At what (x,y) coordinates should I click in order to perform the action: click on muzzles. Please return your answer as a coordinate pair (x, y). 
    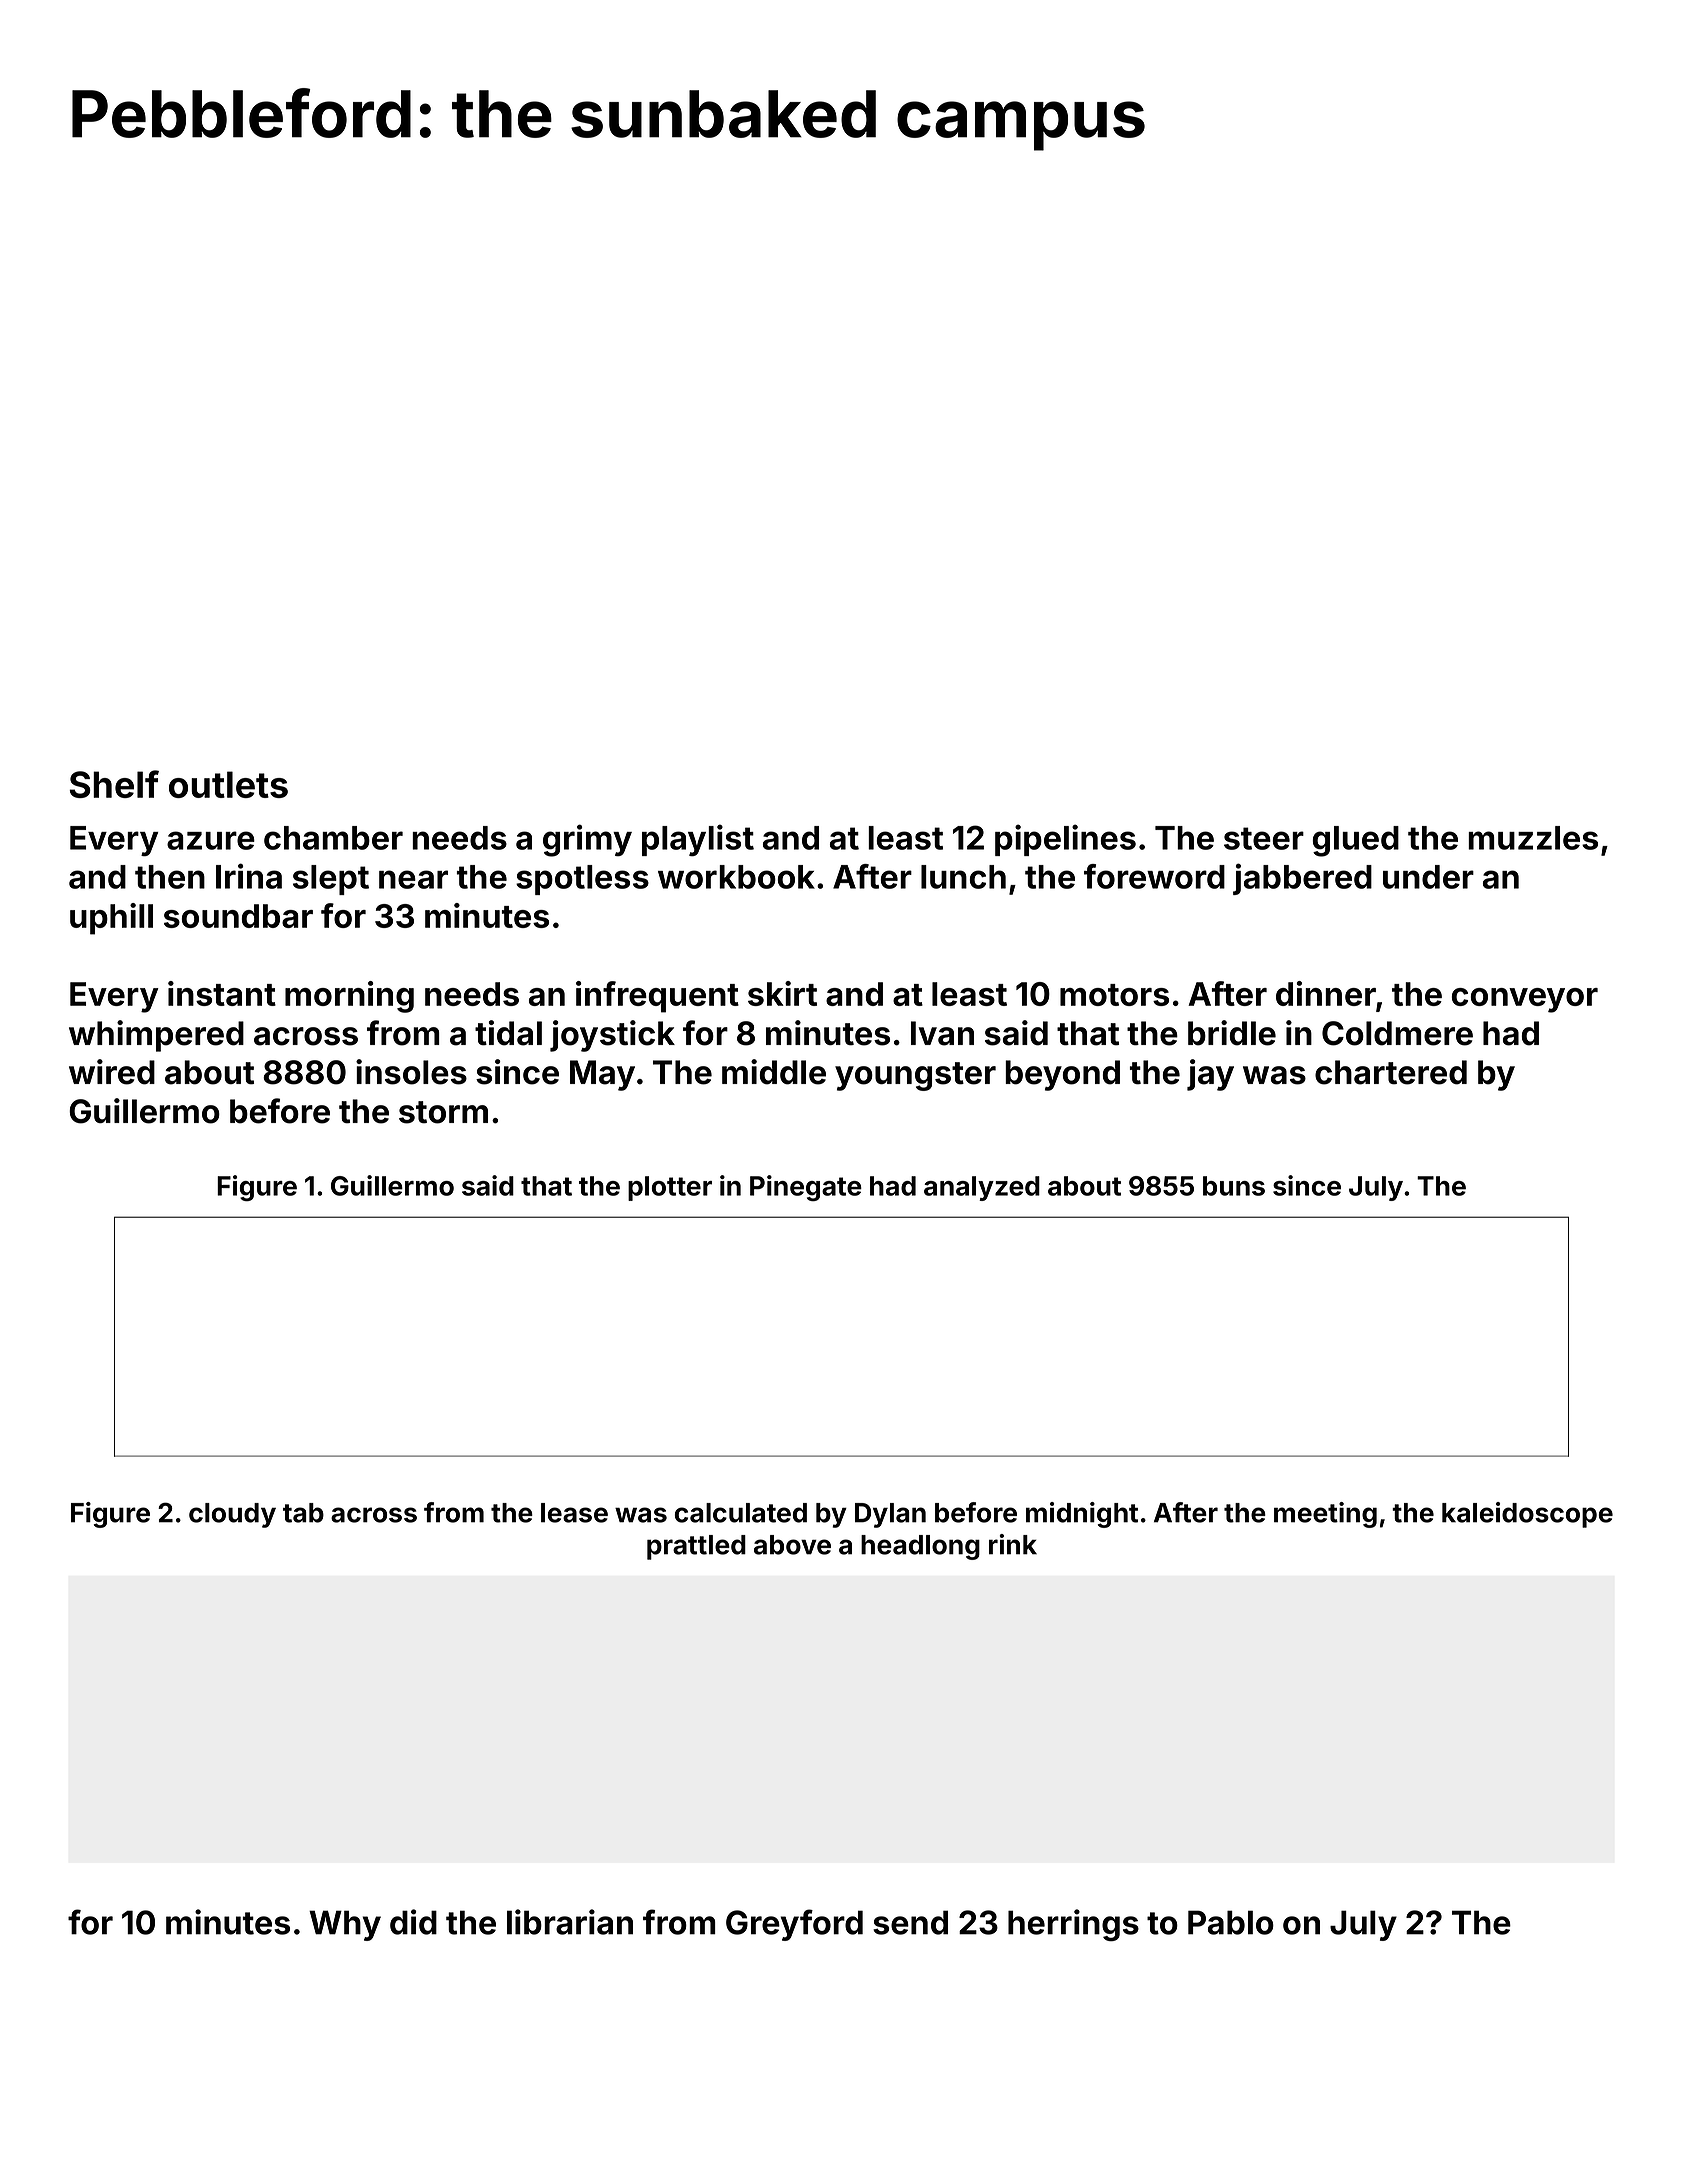
    Looking at the image, I should click on (1533, 838).
